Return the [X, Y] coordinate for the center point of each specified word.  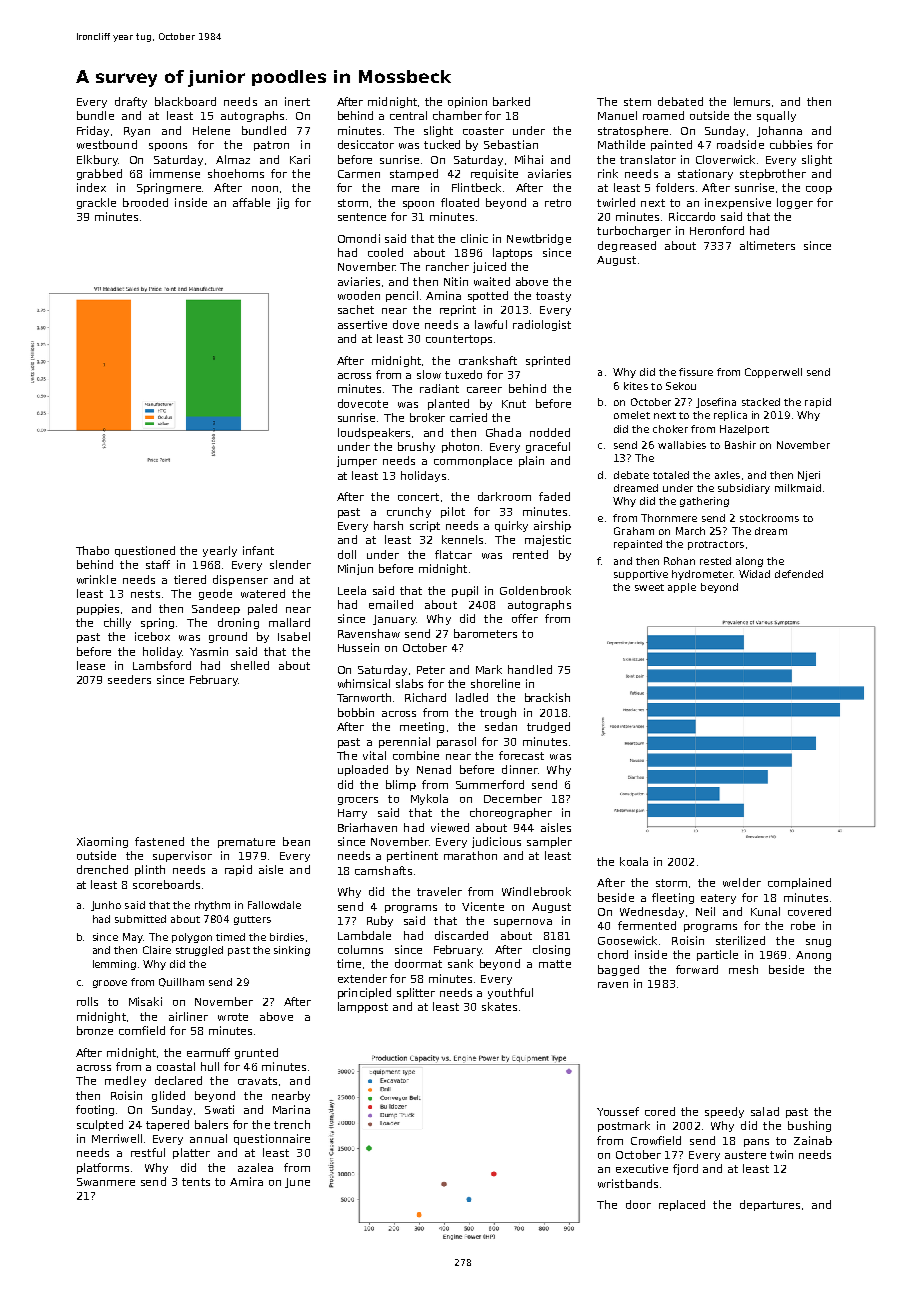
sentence [362, 217]
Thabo [92, 550]
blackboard [185, 101]
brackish [547, 697]
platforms [103, 1168]
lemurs [752, 101]
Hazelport [744, 430]
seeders [129, 679]
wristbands [628, 1183]
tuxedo [463, 374]
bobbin [356, 712]
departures [770, 1205]
